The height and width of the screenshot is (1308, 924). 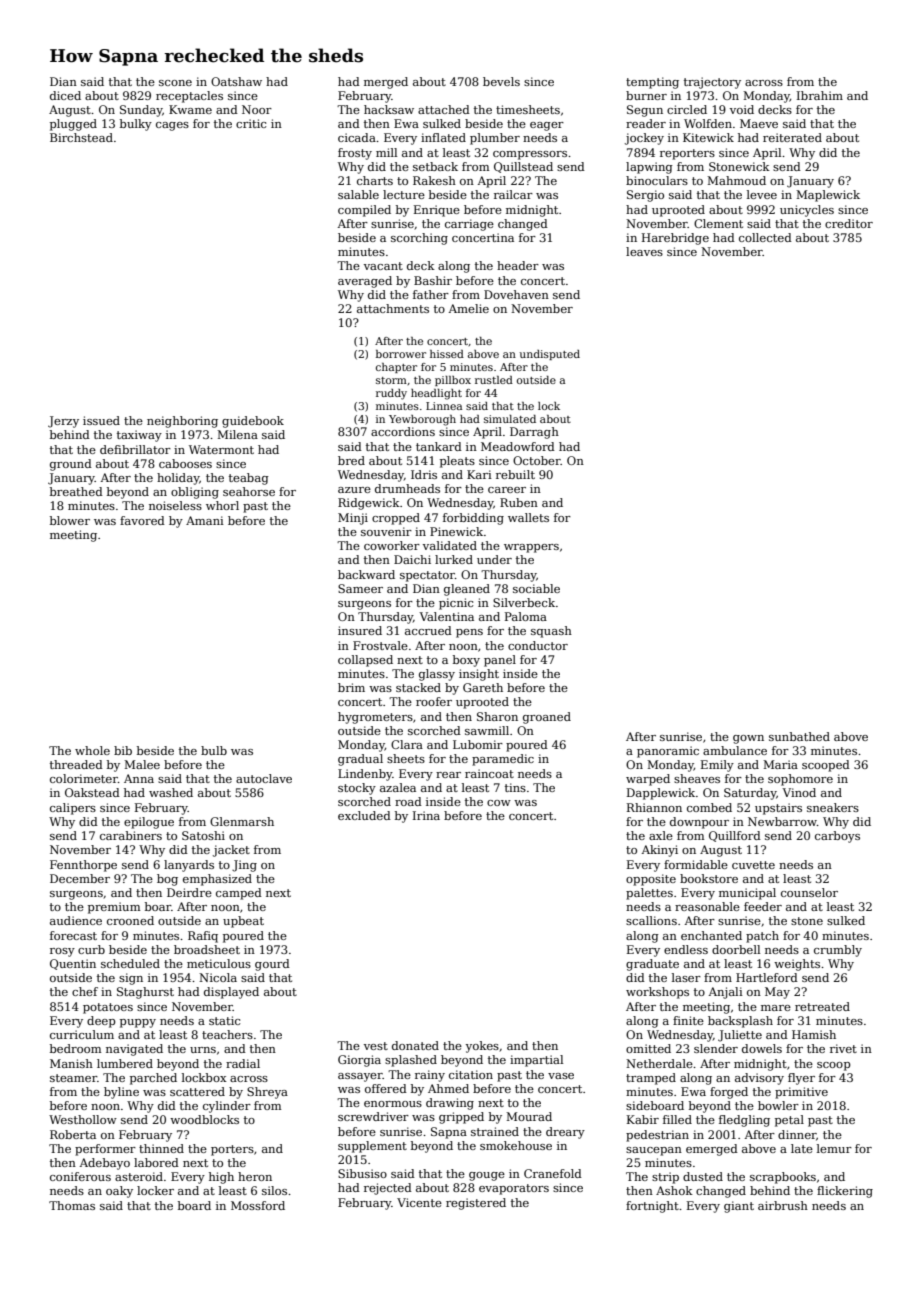 I want to click on bulky, so click(x=136, y=125).
